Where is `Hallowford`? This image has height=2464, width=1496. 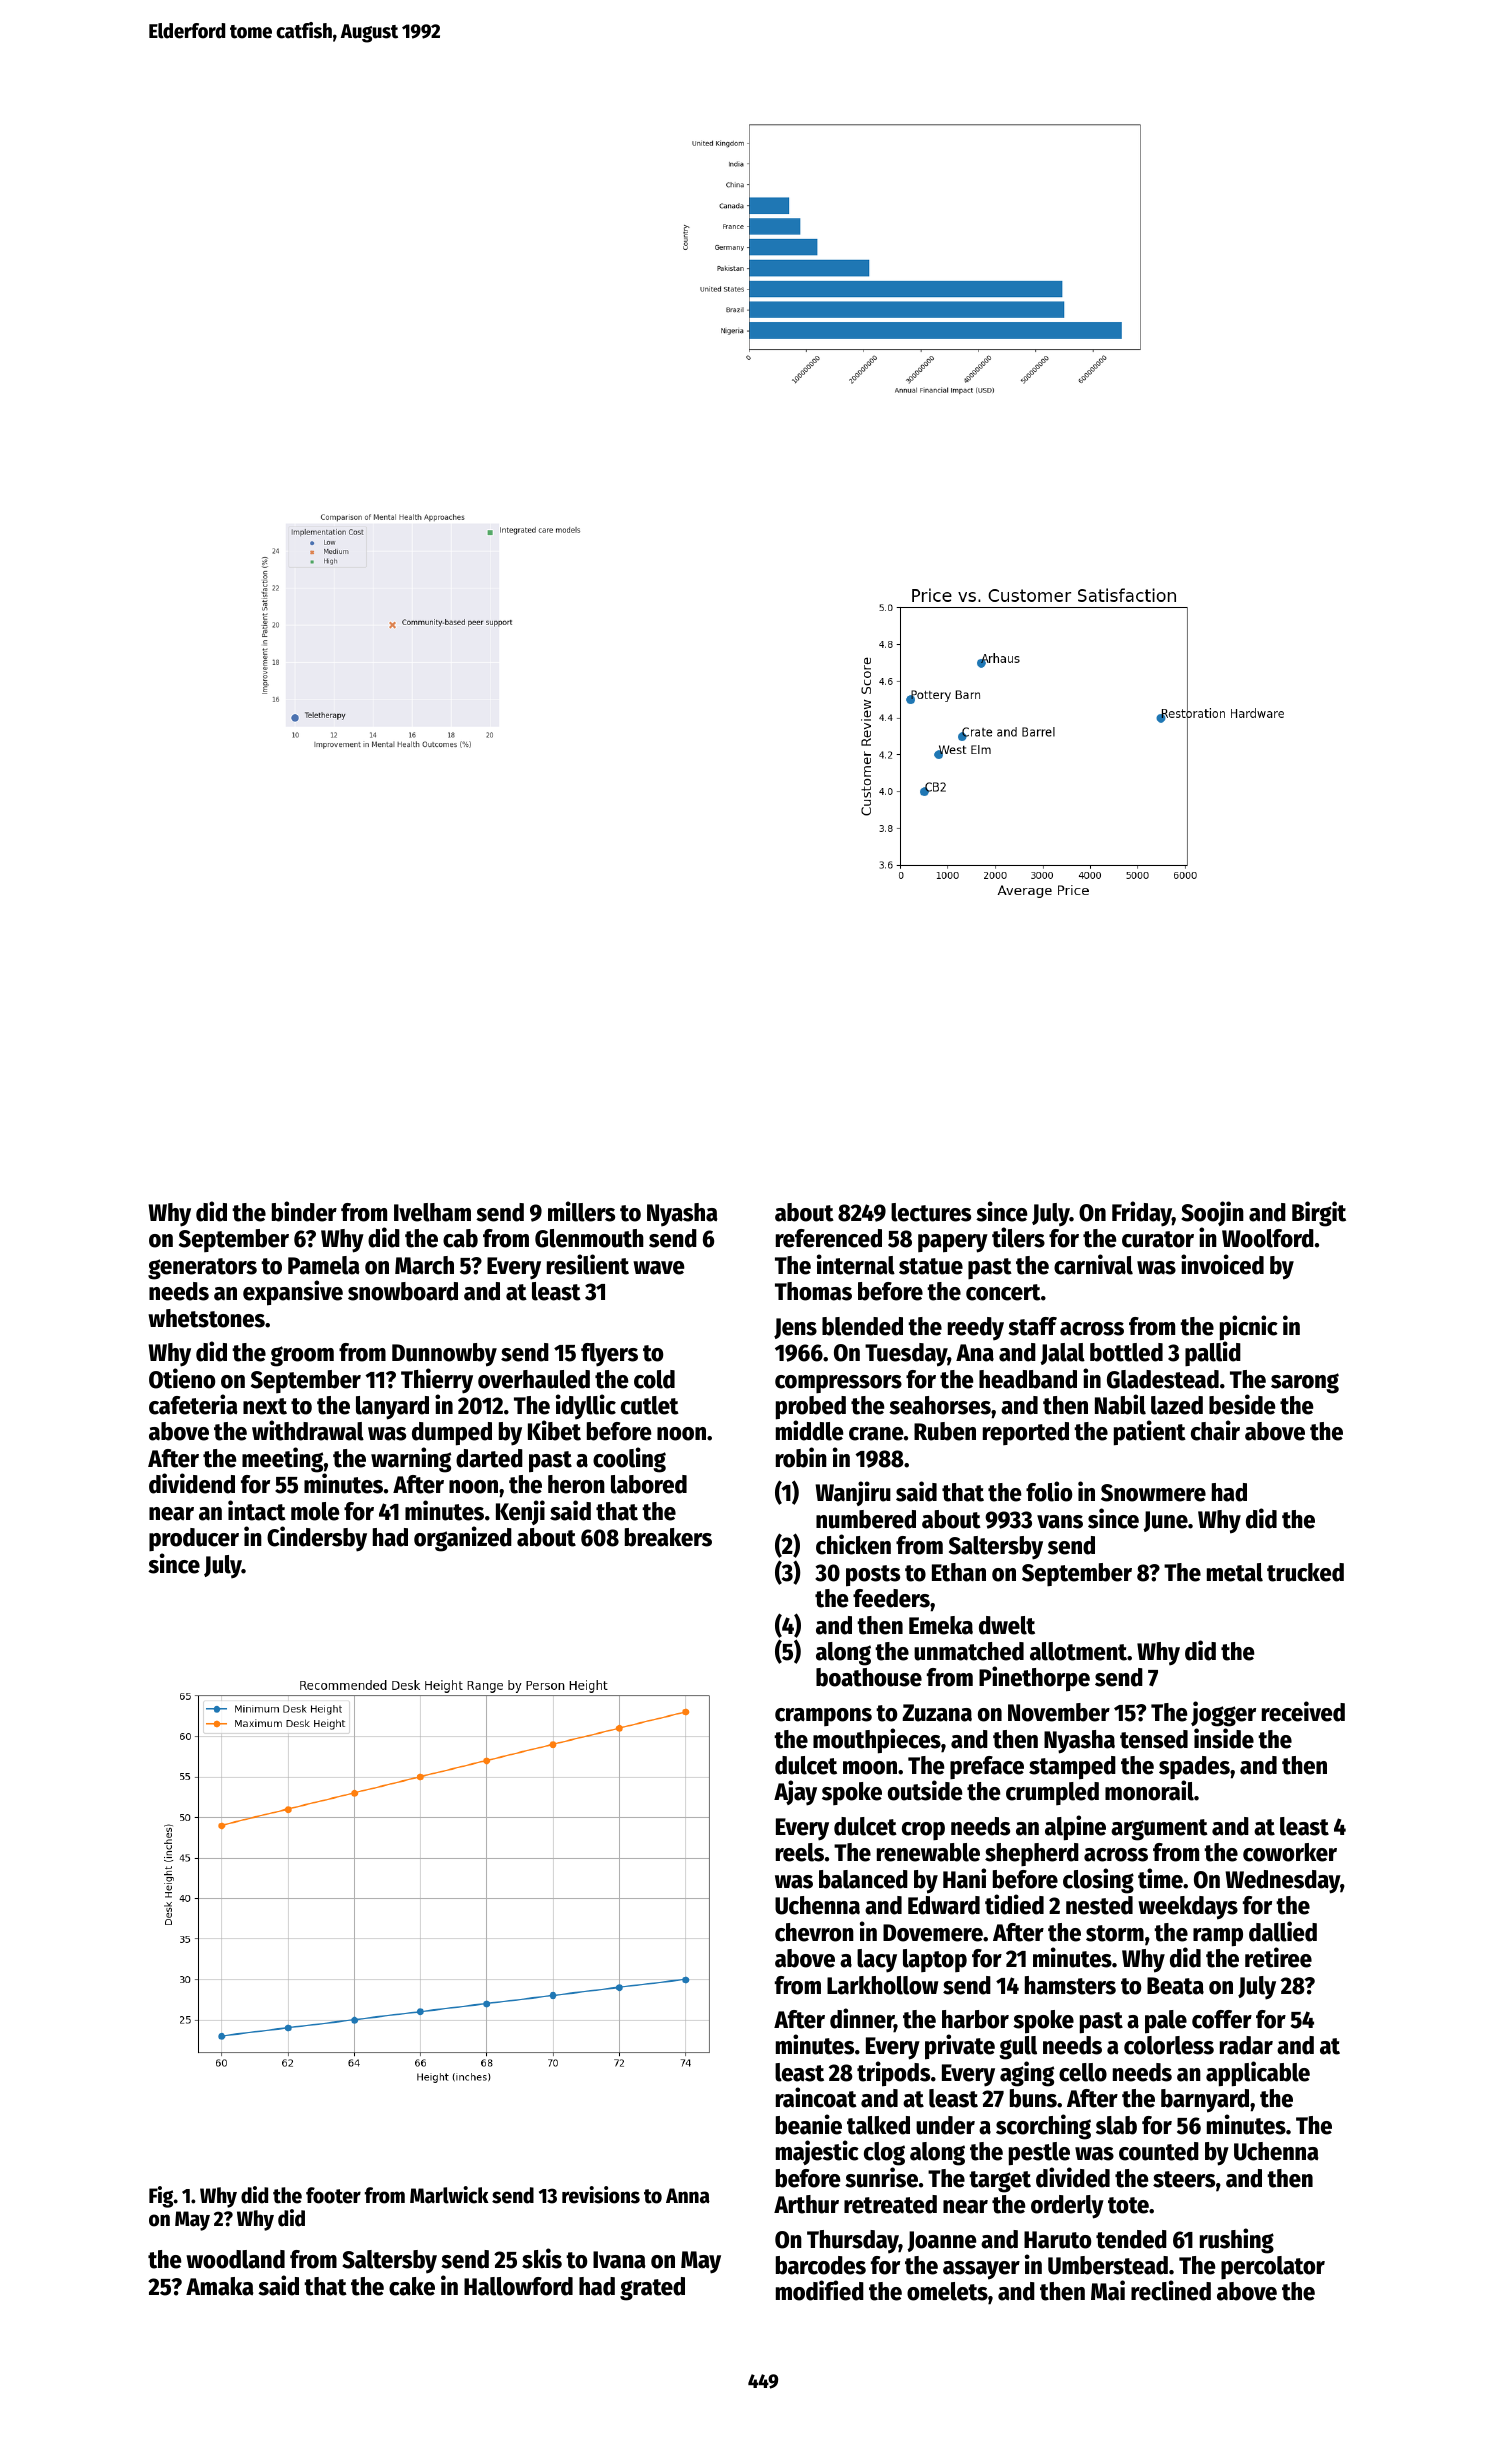 Hallowford is located at coordinates (518, 2286).
